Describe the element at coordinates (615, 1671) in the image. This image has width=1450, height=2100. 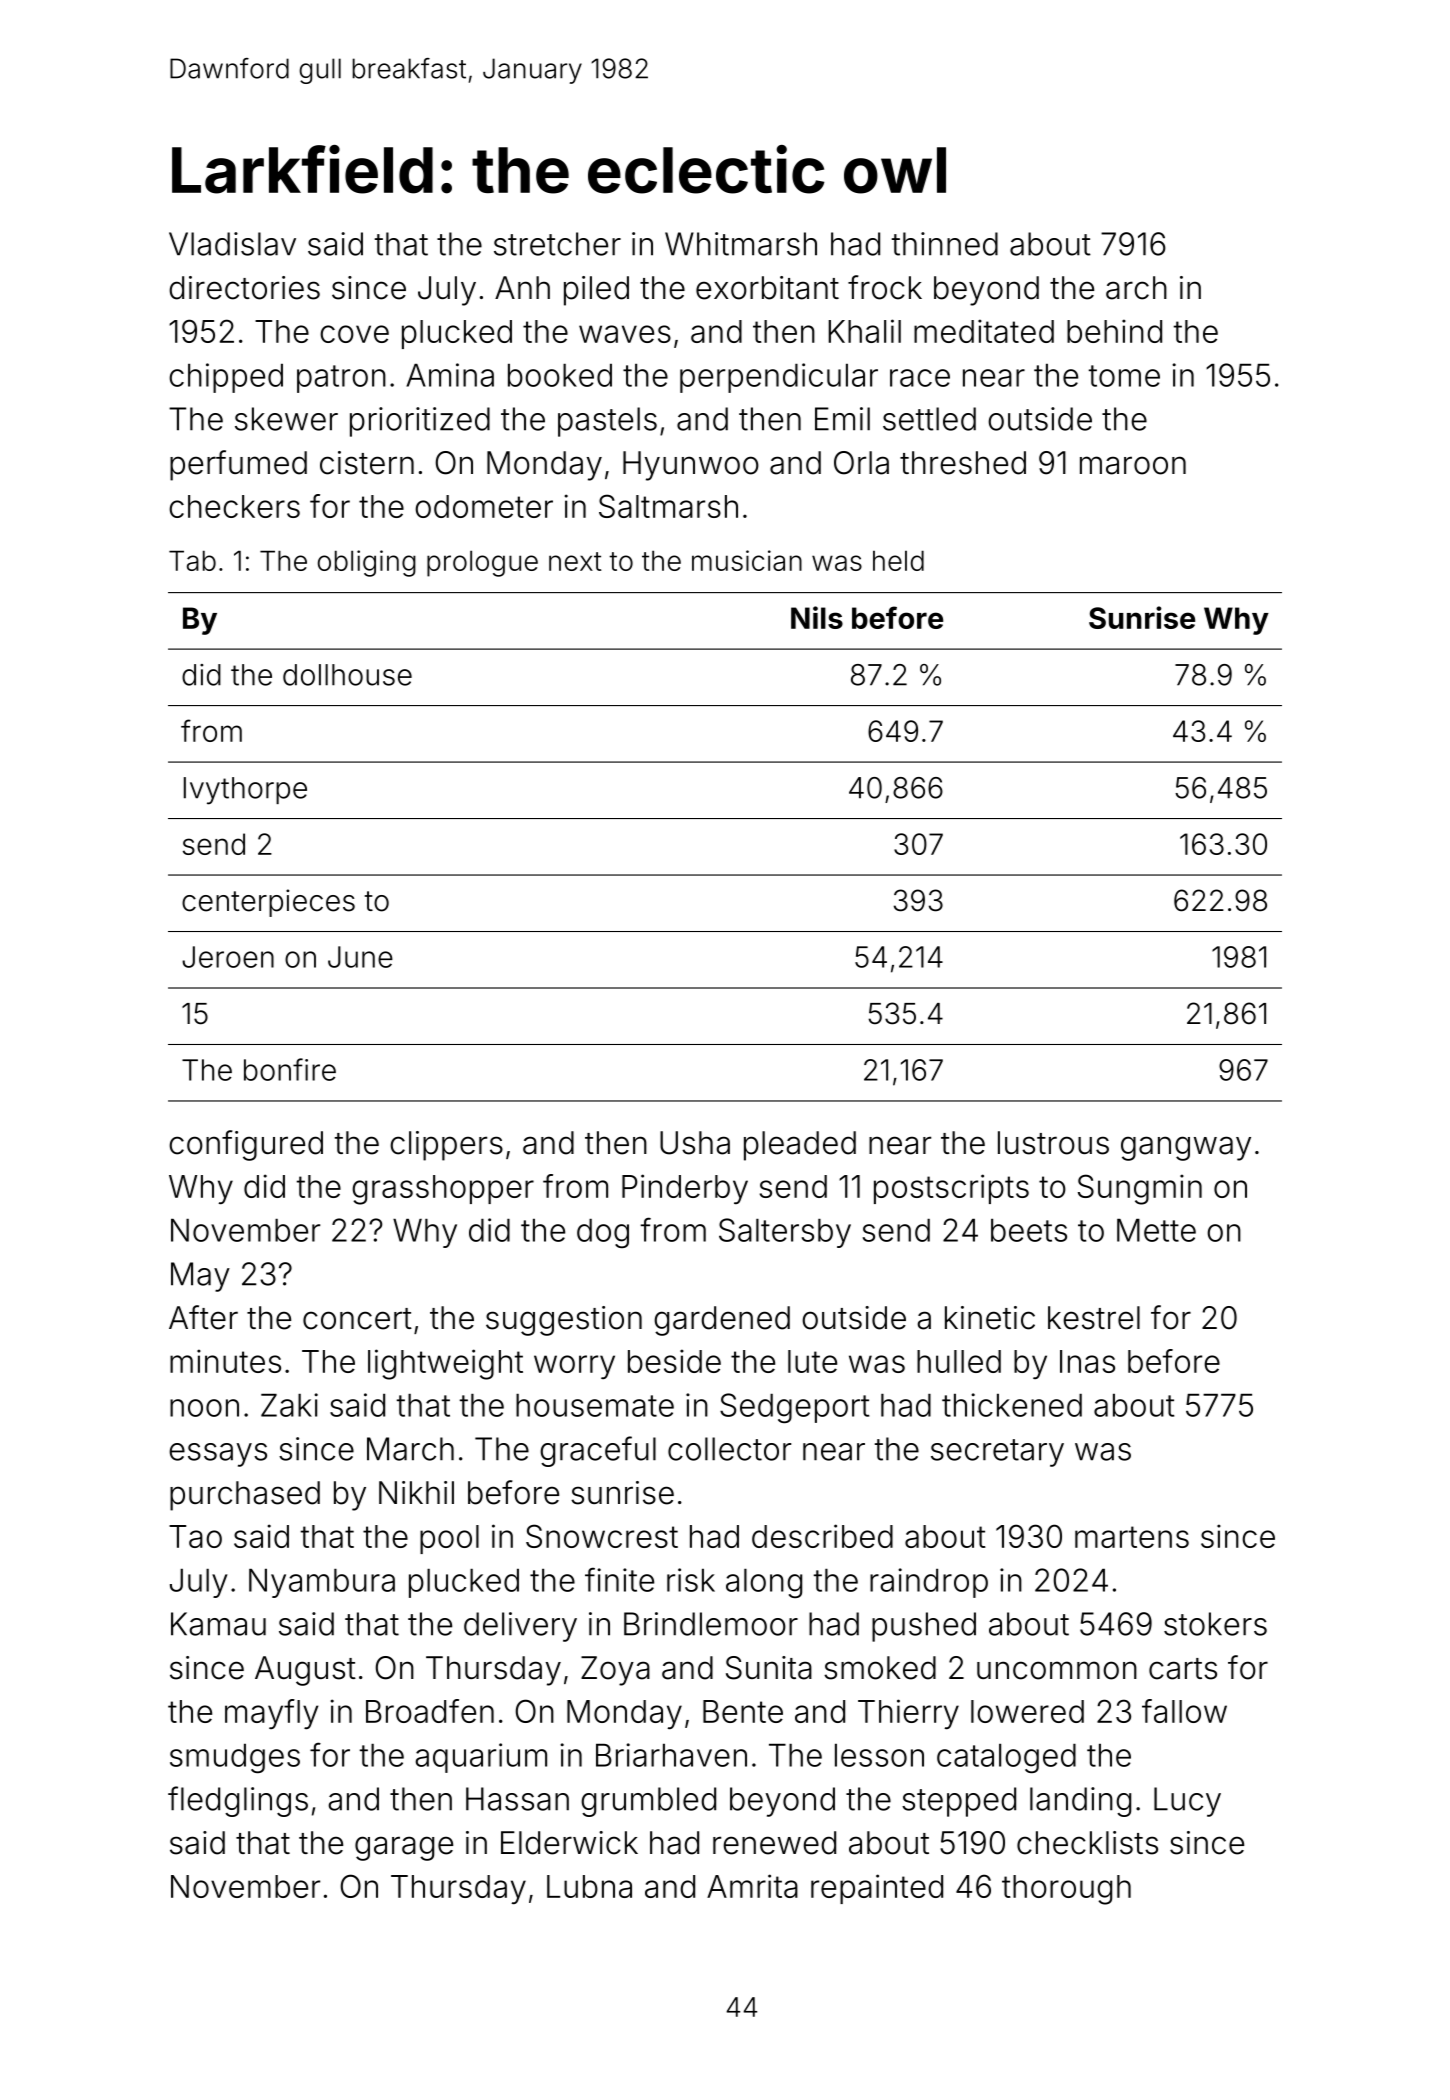
I see `Zoya` at that location.
